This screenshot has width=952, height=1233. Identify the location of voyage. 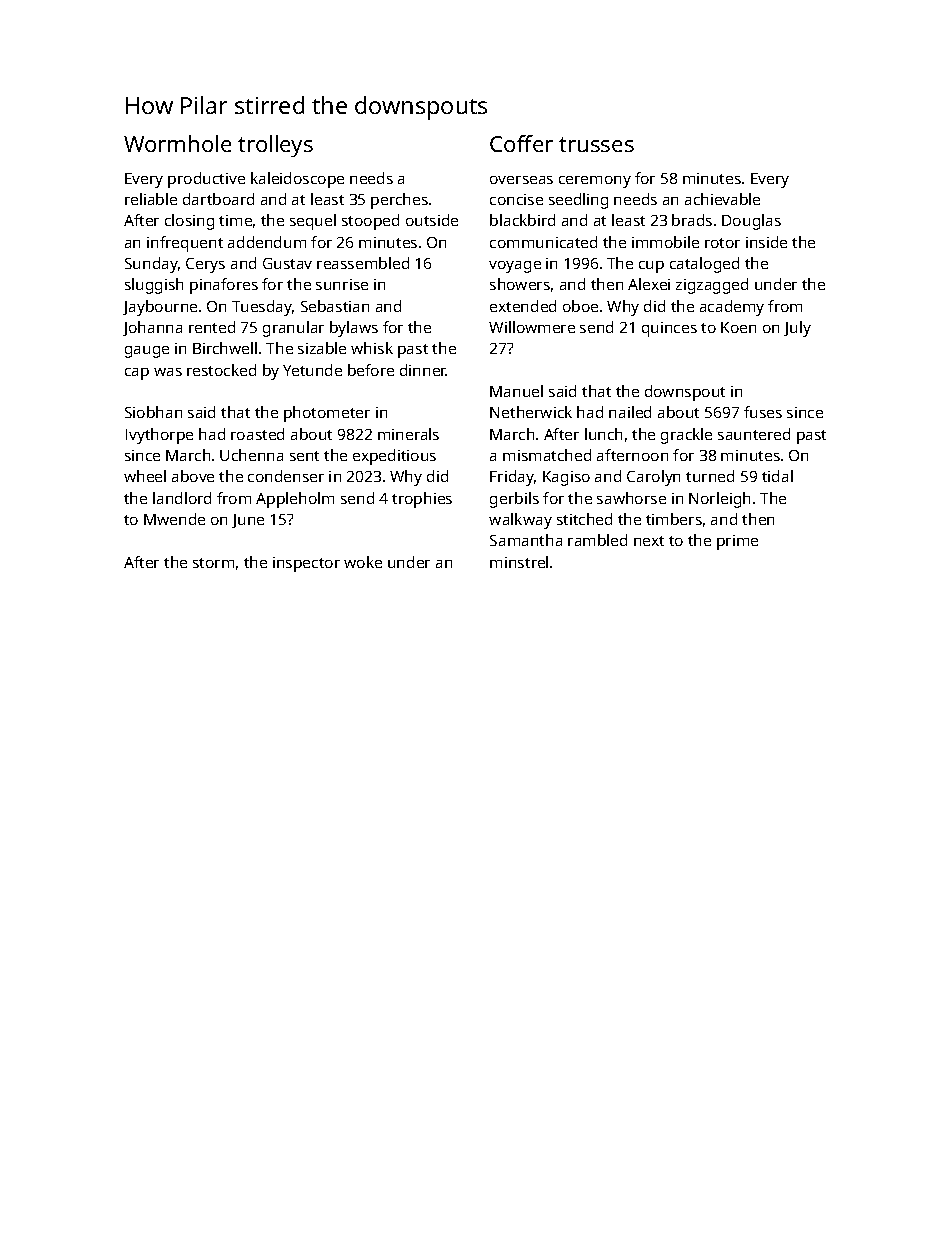
(515, 267).
